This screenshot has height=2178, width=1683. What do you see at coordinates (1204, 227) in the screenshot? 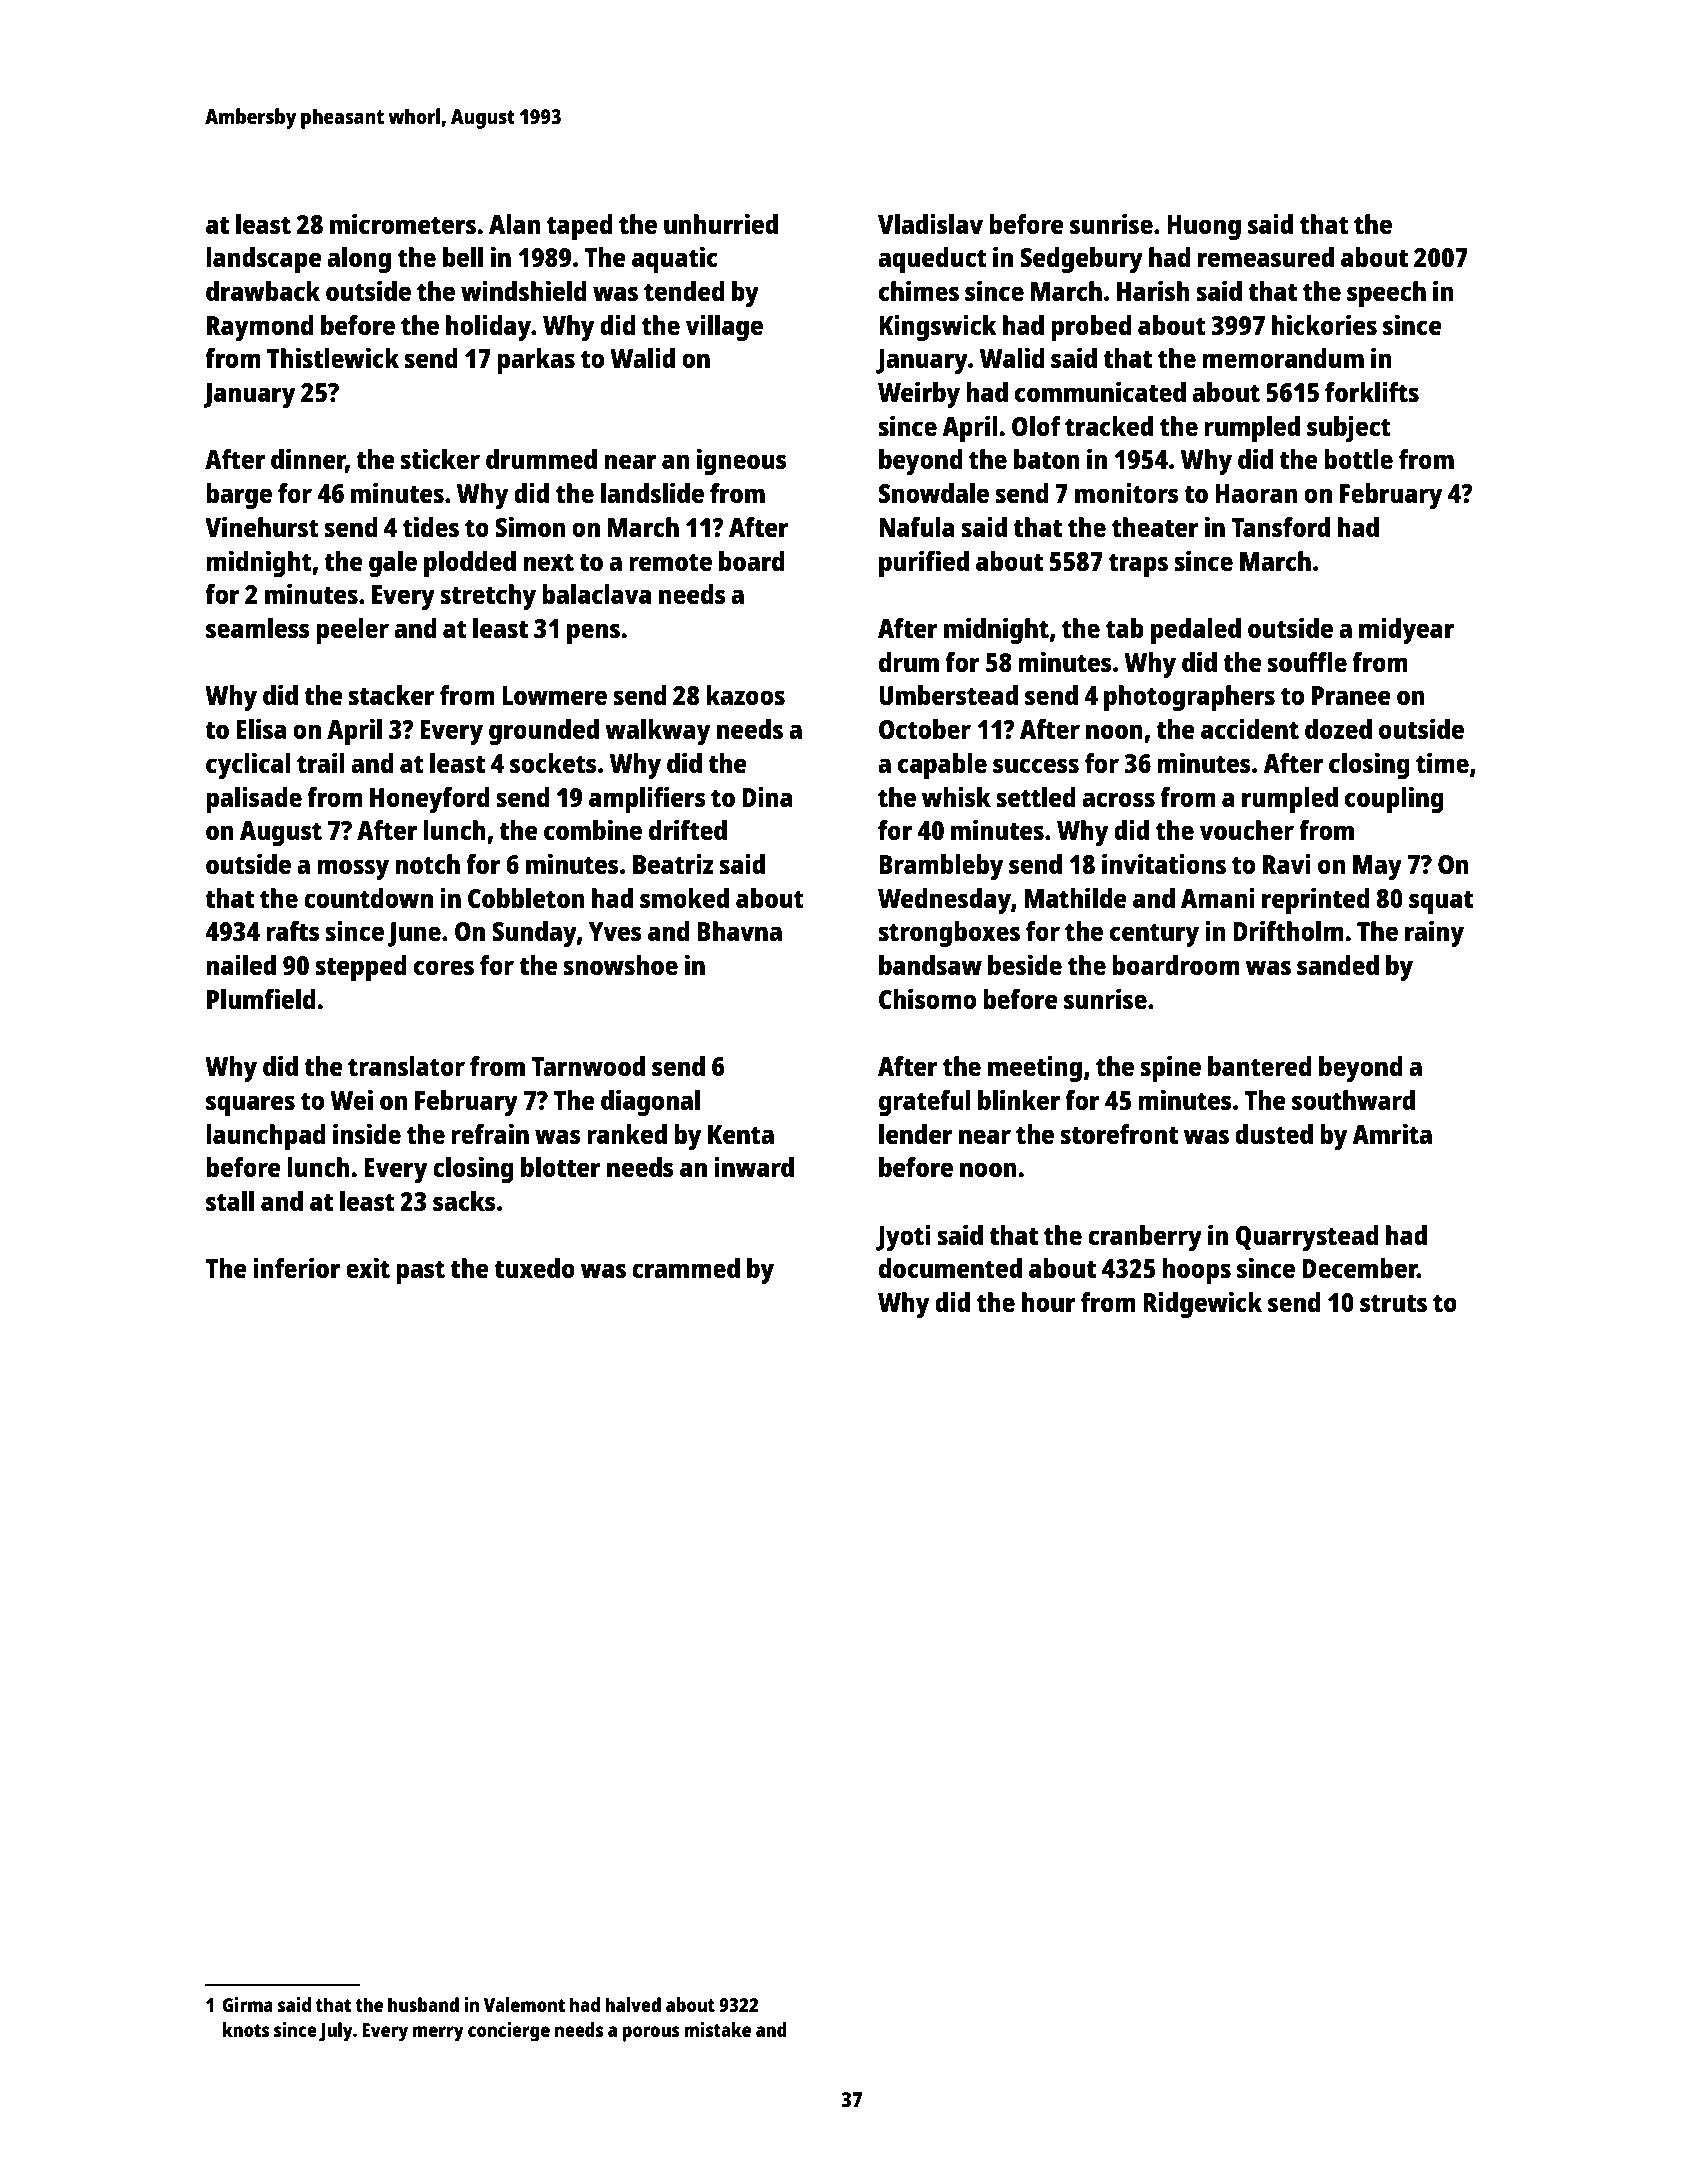
I see `Huong` at bounding box center [1204, 227].
